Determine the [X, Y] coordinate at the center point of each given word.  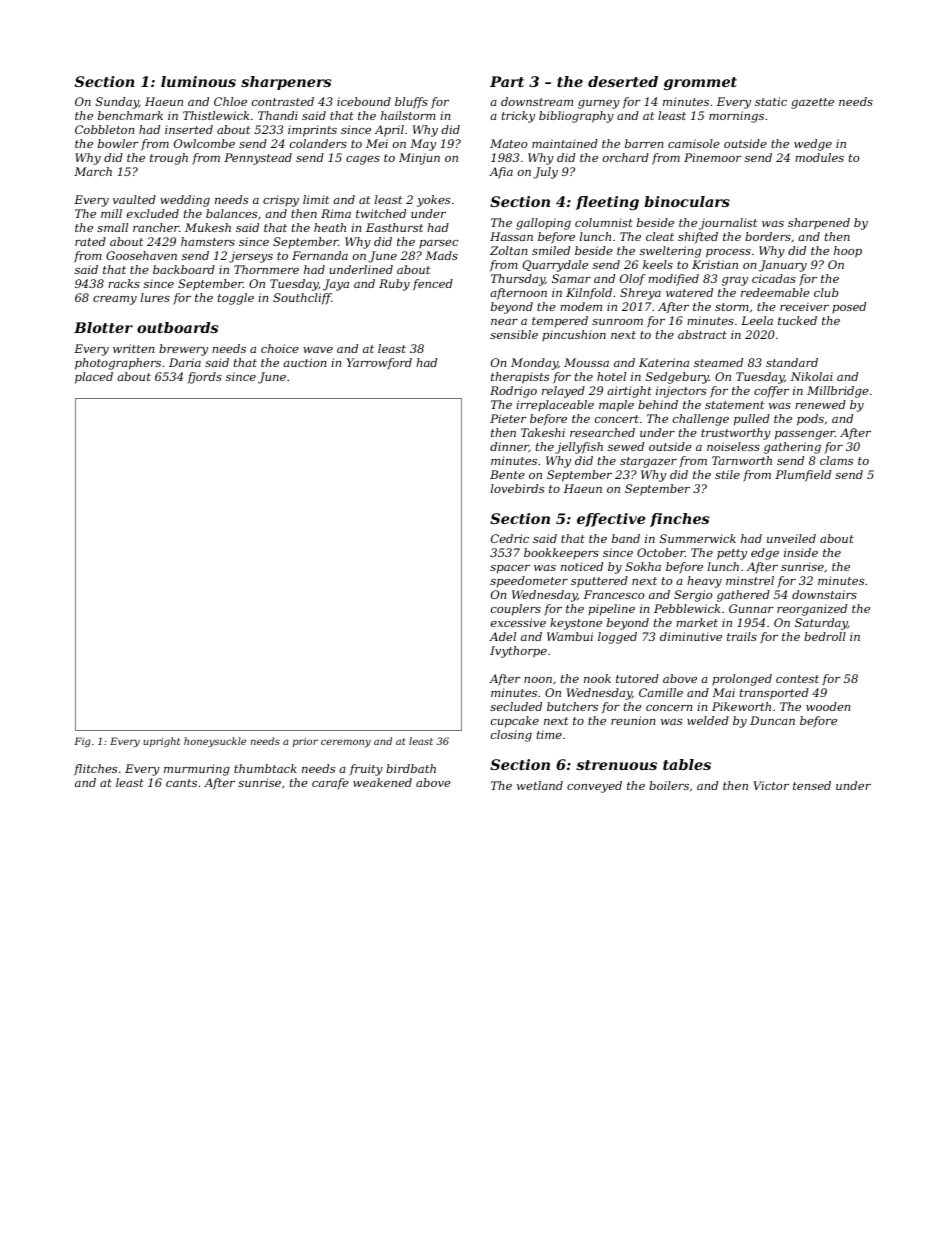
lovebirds [517, 488]
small [112, 227]
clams [836, 460]
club [826, 292]
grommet [700, 83]
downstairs [824, 594]
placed [94, 378]
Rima [336, 213]
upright [161, 742]
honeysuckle [215, 742]
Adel [502, 636]
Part [507, 81]
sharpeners [286, 83]
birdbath [411, 768]
